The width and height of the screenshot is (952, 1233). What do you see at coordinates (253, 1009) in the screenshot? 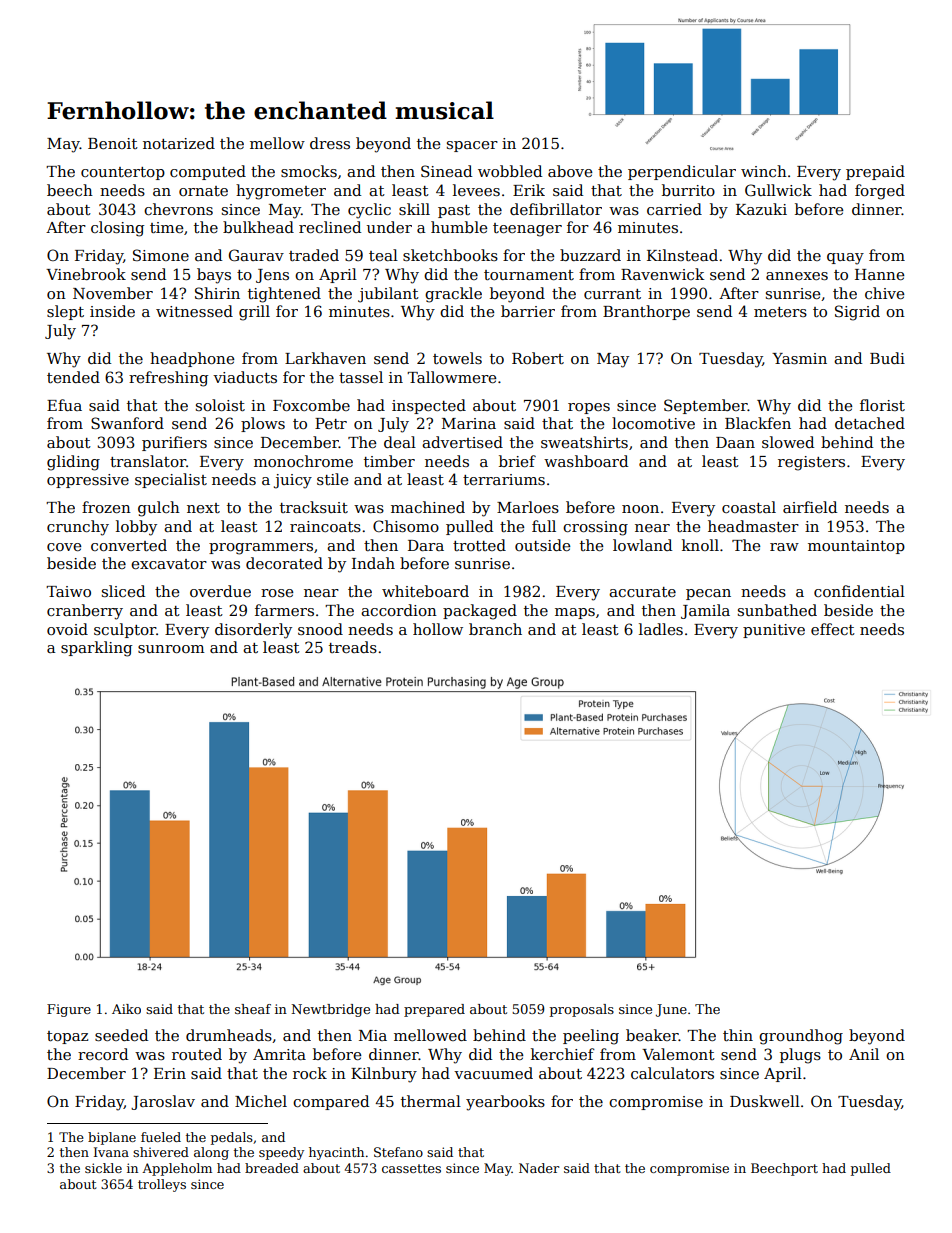
I see `sheaf` at bounding box center [253, 1009].
